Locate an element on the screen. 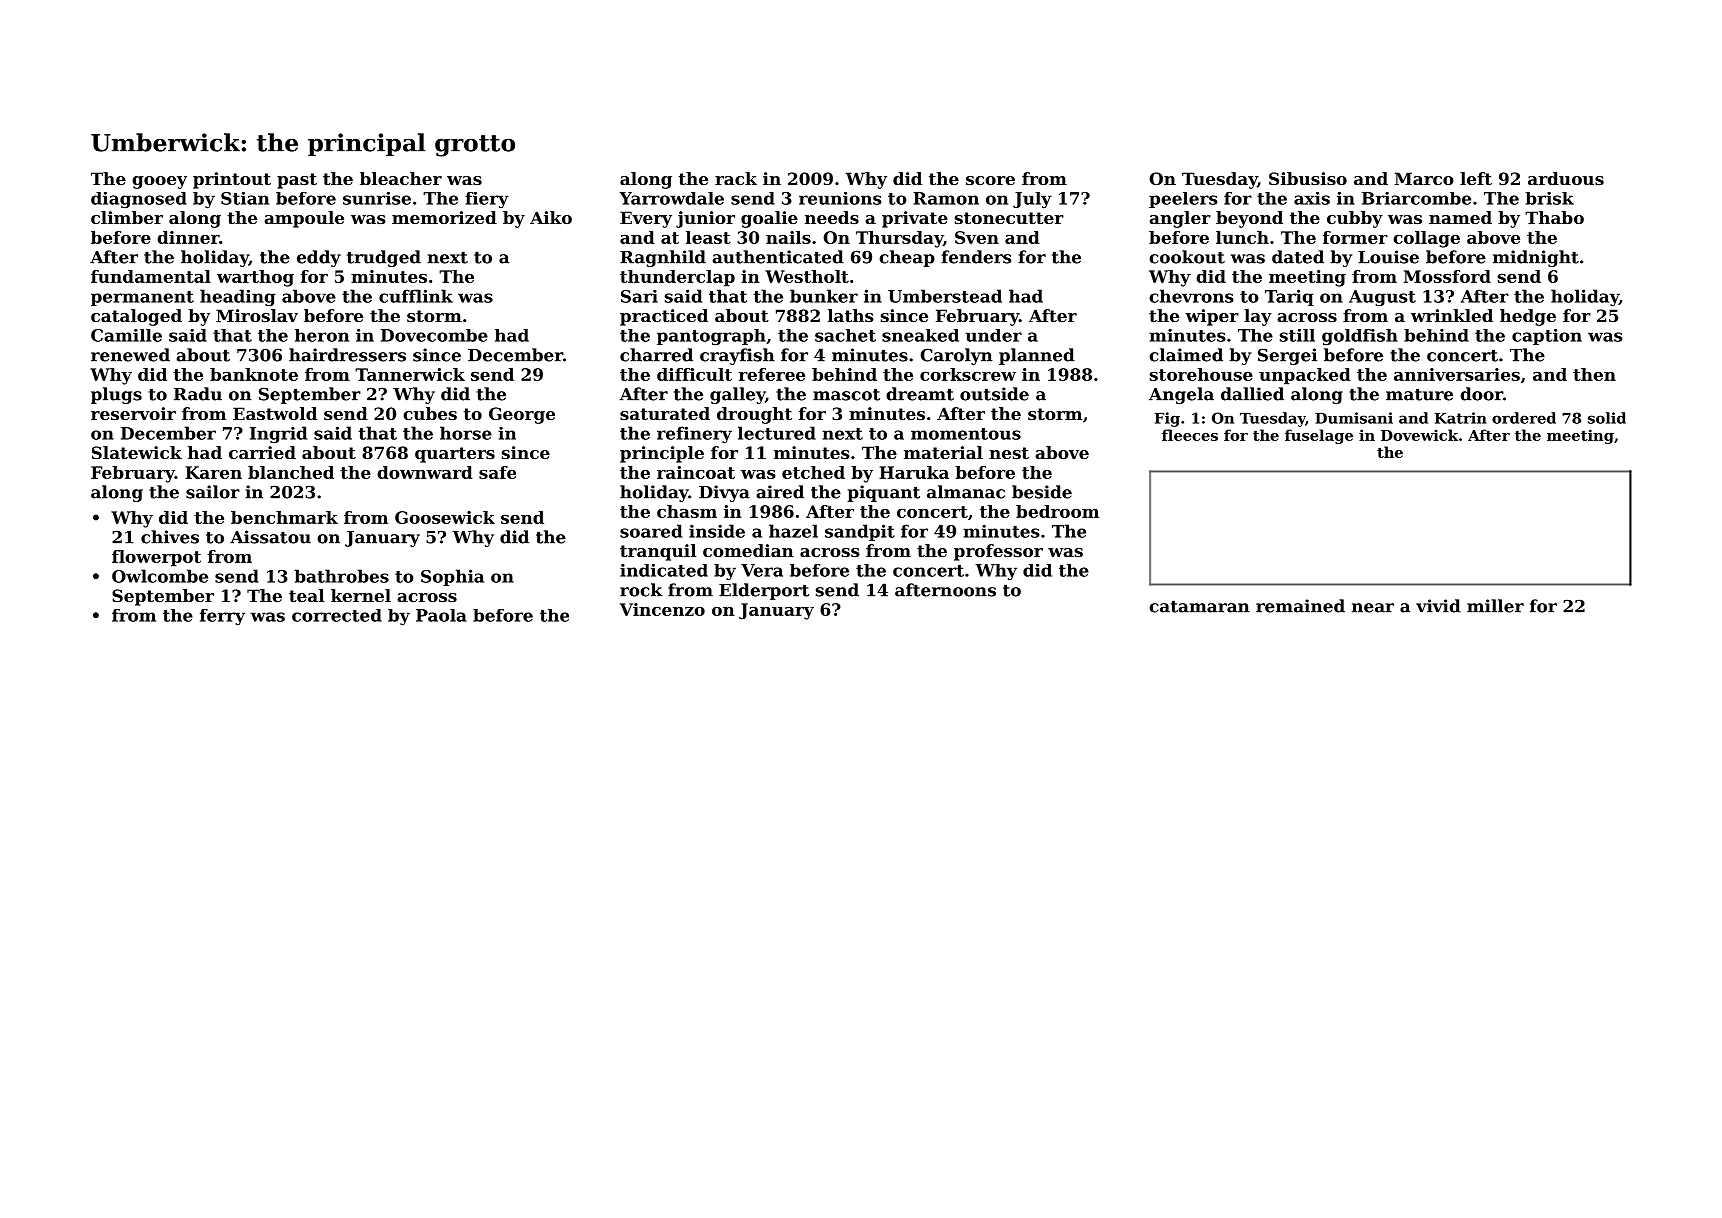 This screenshot has width=1722, height=1218. Westholt is located at coordinates (807, 276).
